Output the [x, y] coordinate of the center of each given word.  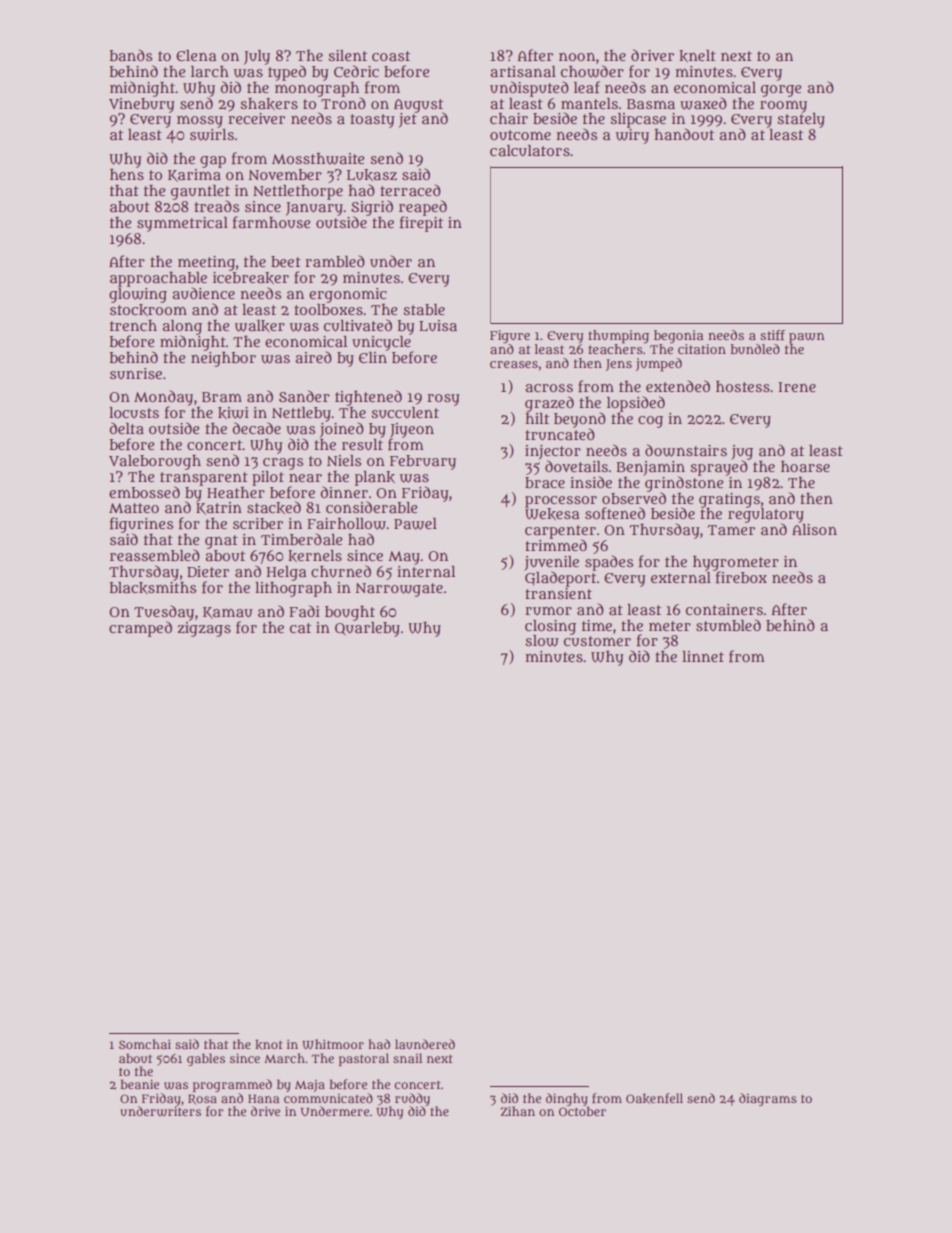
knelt [697, 56]
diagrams [768, 1099]
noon [577, 56]
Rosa [202, 1099]
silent [347, 55]
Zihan [517, 1111]
